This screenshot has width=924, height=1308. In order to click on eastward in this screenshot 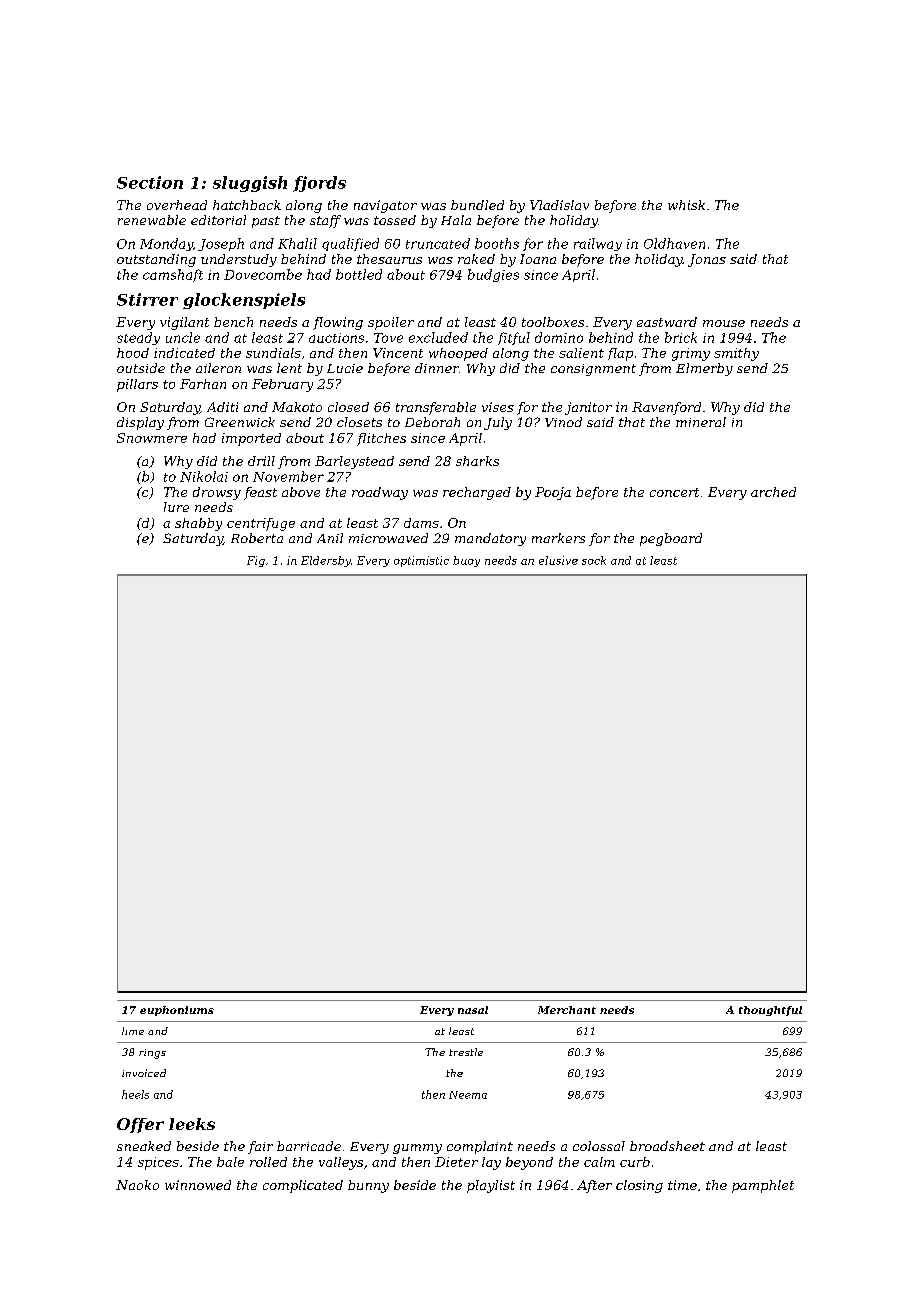, I will do `click(667, 322)`.
